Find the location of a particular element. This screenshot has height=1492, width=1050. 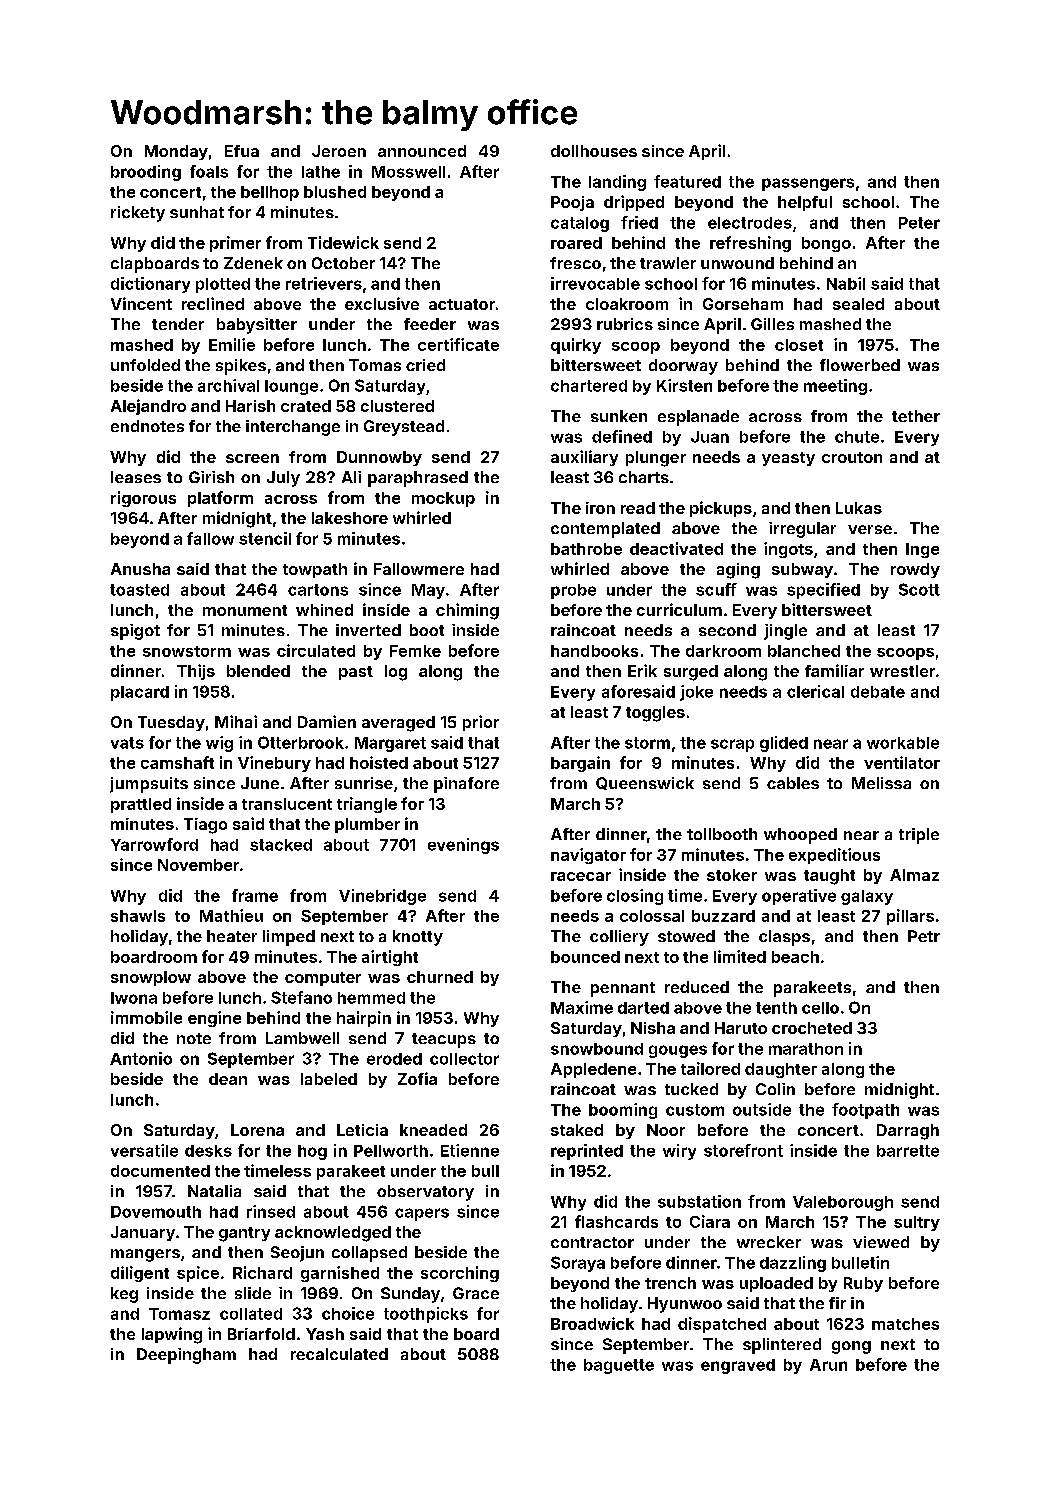

probe is located at coordinates (573, 591).
